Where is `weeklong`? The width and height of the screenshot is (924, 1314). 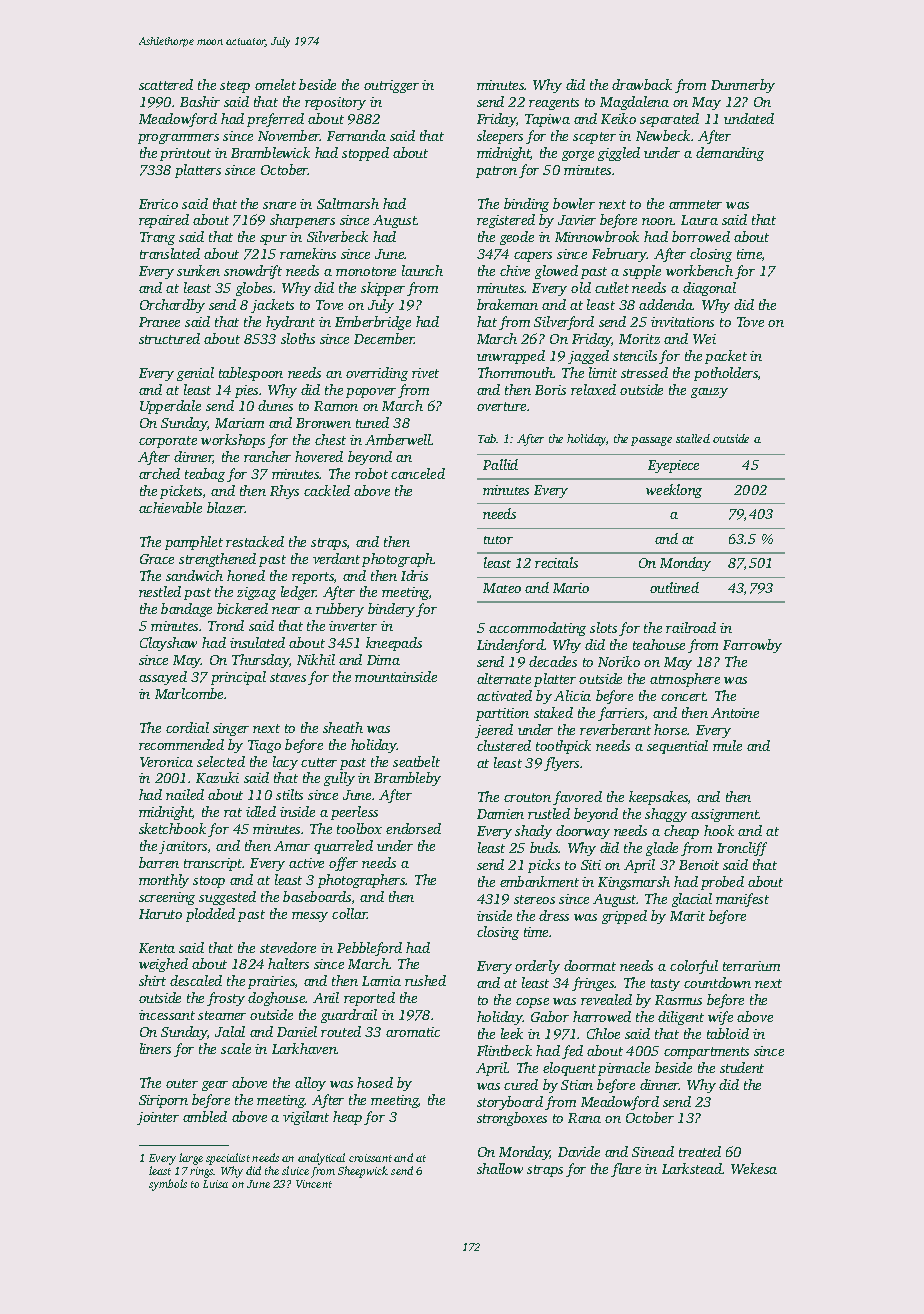
weeklong is located at coordinates (674, 491).
